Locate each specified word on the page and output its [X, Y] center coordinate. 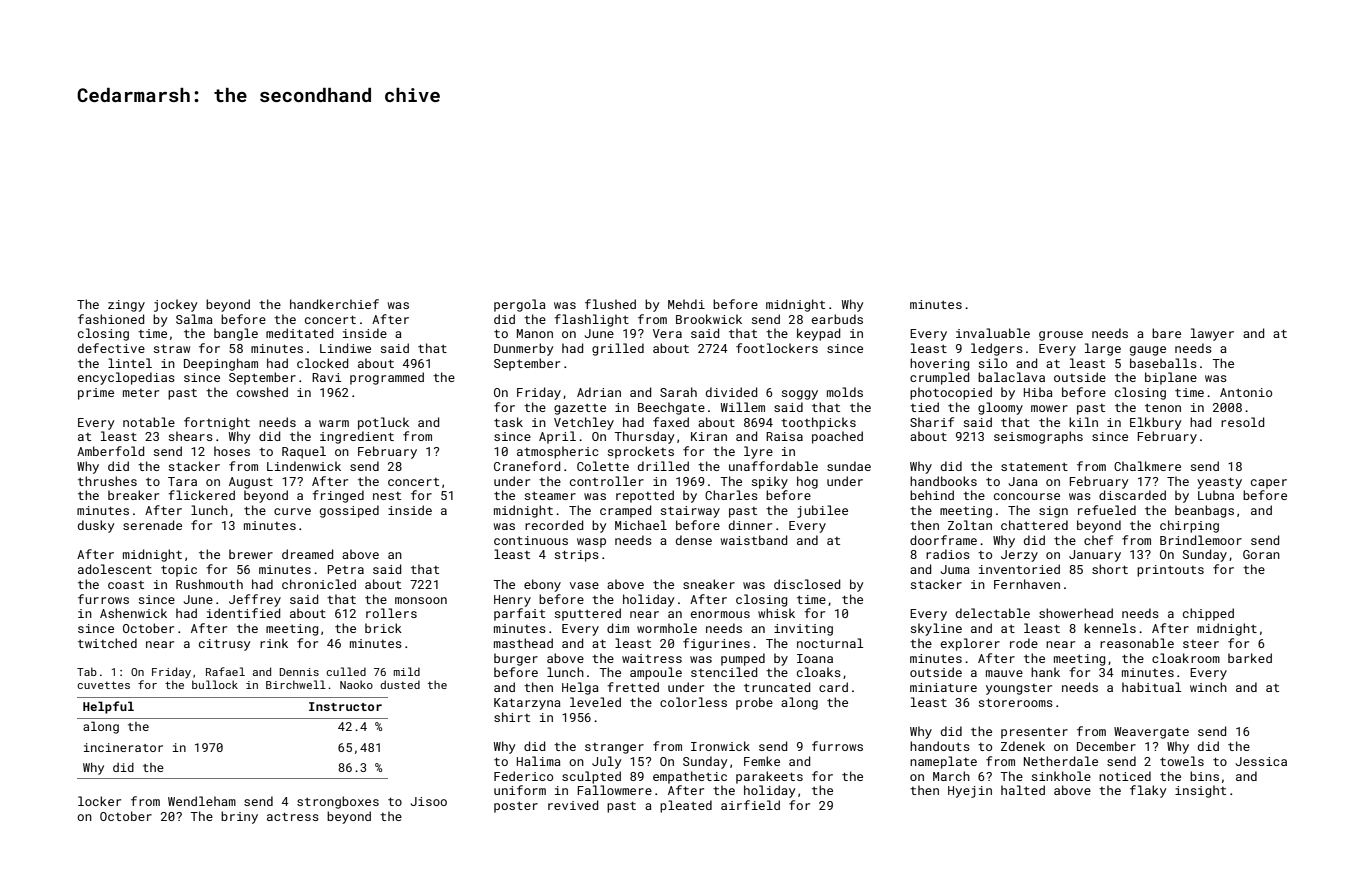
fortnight [217, 423]
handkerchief [334, 304]
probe [754, 703]
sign [1053, 512]
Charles [731, 495]
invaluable [993, 333]
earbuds [837, 319]
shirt [512, 717]
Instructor [345, 706]
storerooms [1016, 703]
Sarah [678, 392]
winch [1208, 687]
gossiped [349, 511]
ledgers [997, 349]
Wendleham [202, 801]
